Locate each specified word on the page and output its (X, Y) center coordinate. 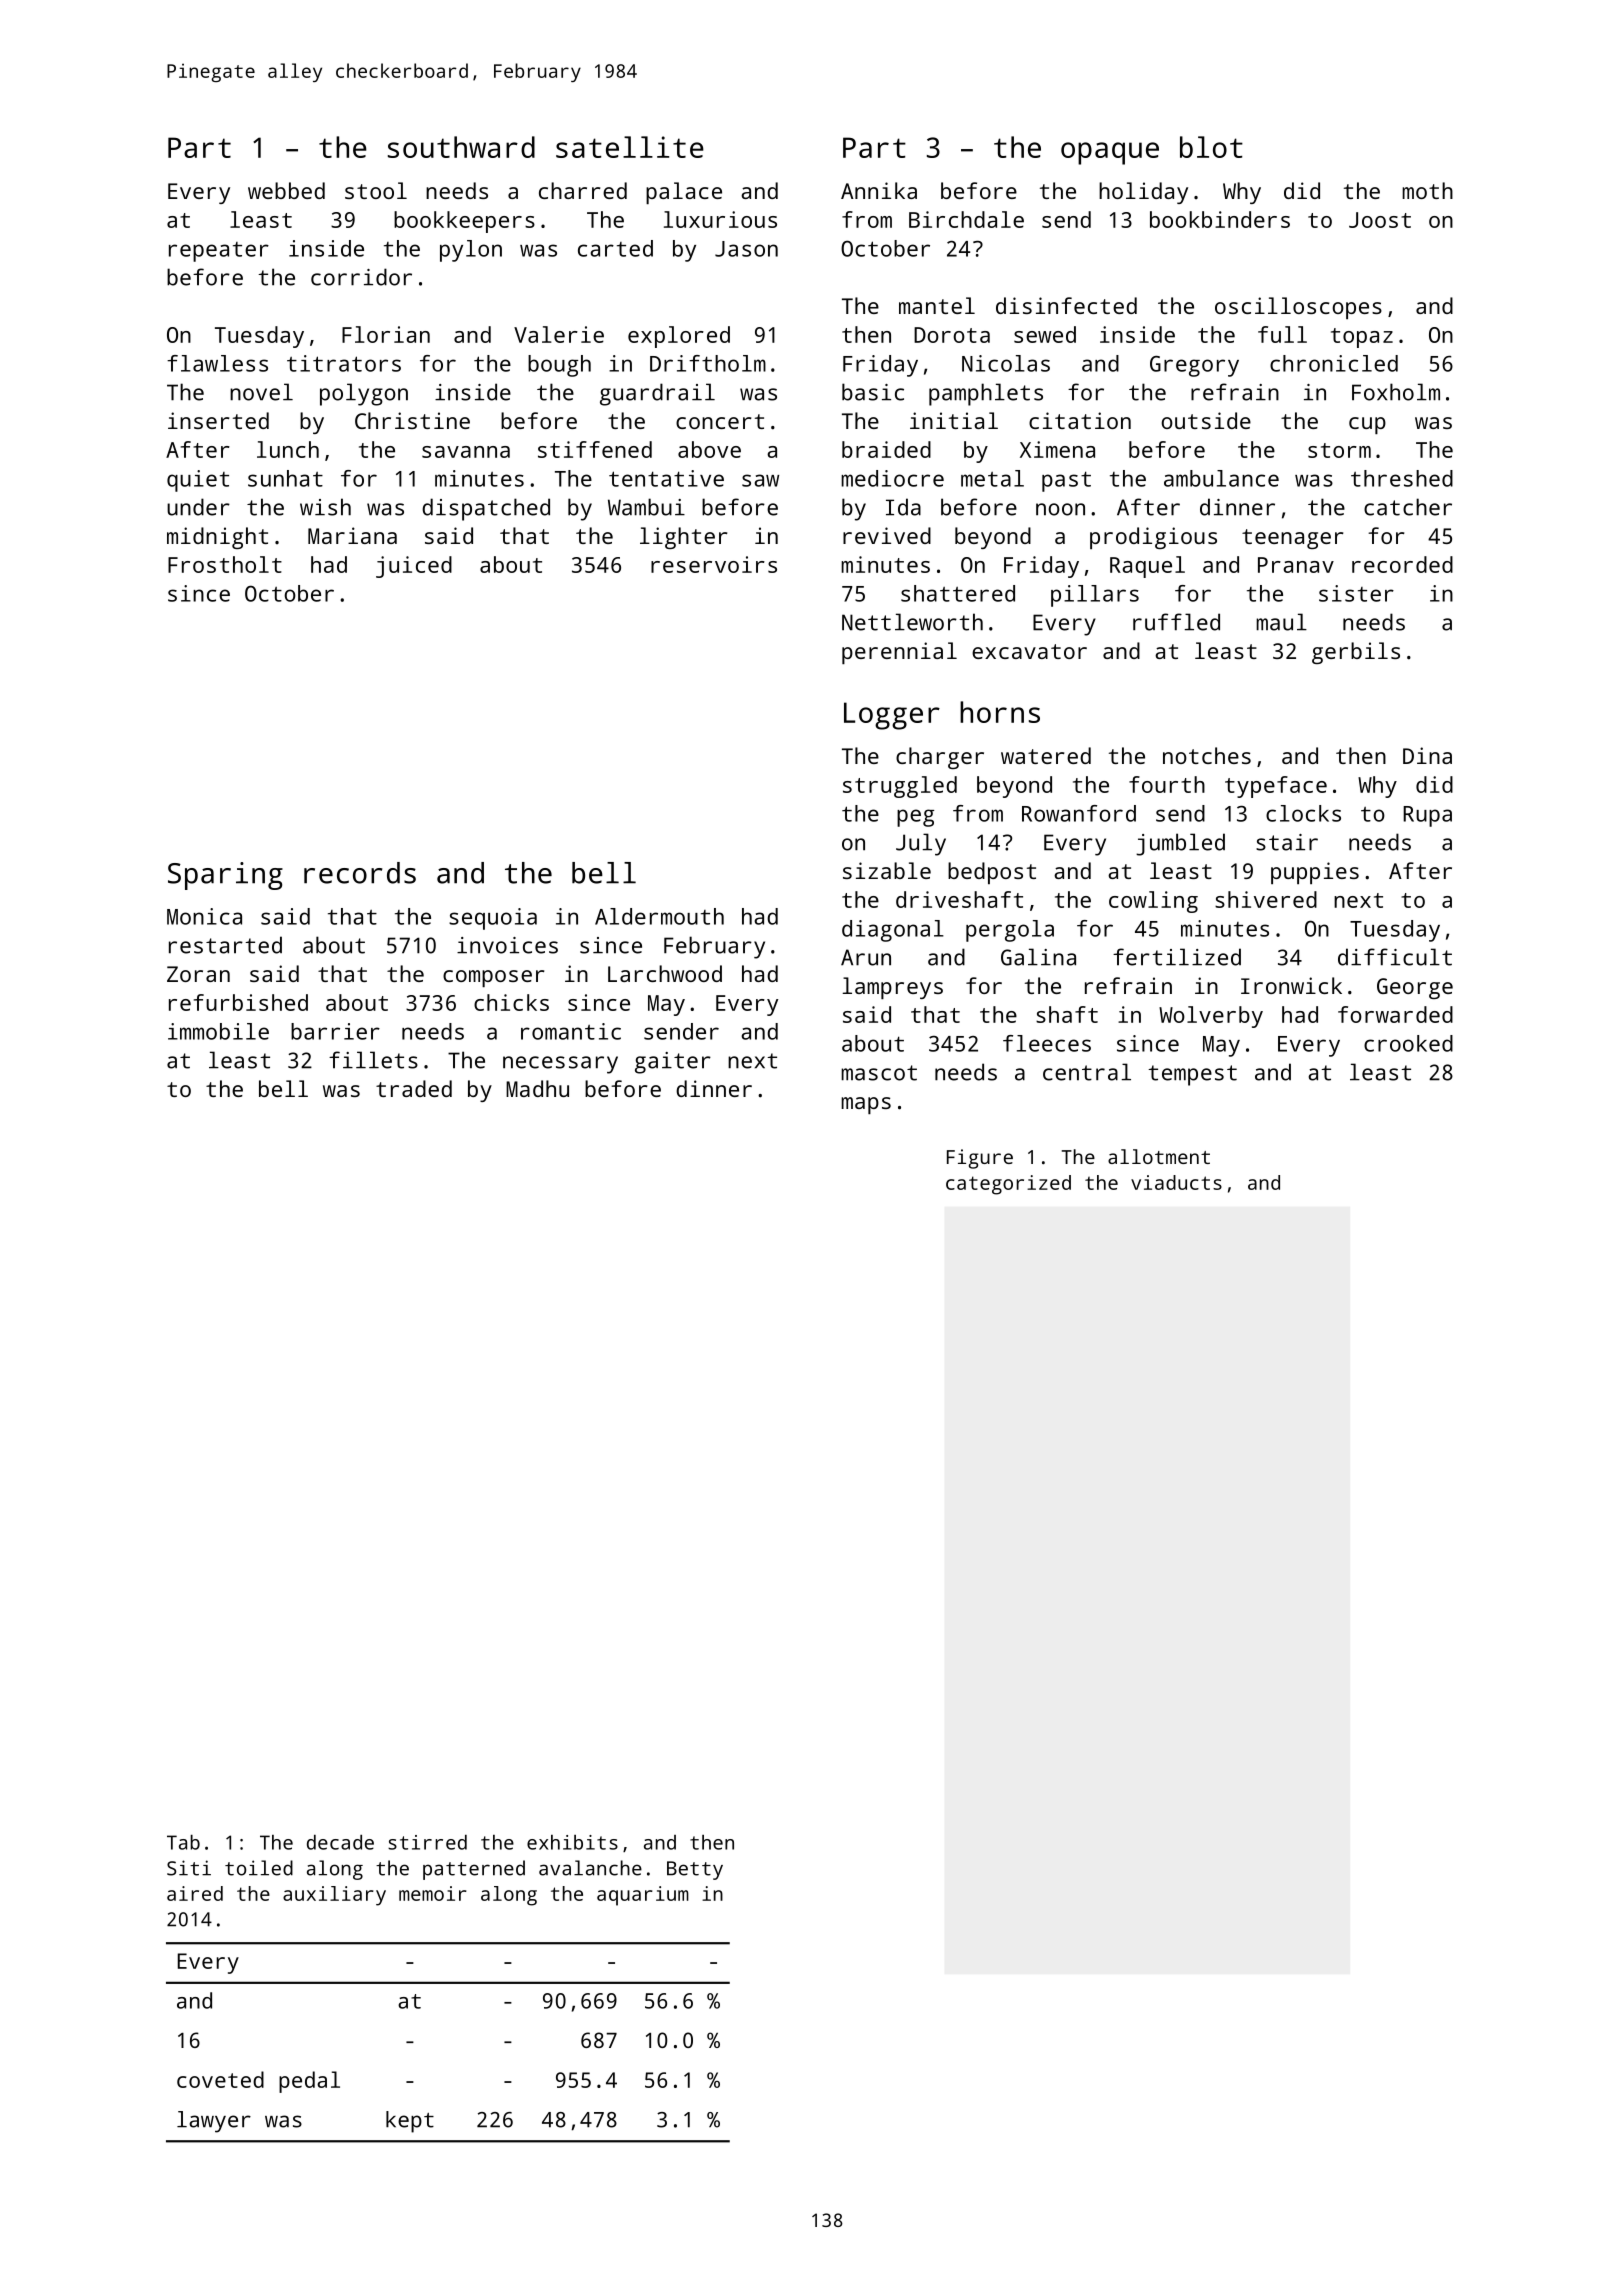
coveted (220, 2079)
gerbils (1356, 653)
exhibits (572, 1842)
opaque (1110, 153)
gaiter (673, 1063)
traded (414, 1088)
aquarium (643, 1896)
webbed (286, 190)
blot (1211, 147)
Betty (695, 1870)
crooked (1408, 1043)
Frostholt (225, 564)
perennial (899, 653)
